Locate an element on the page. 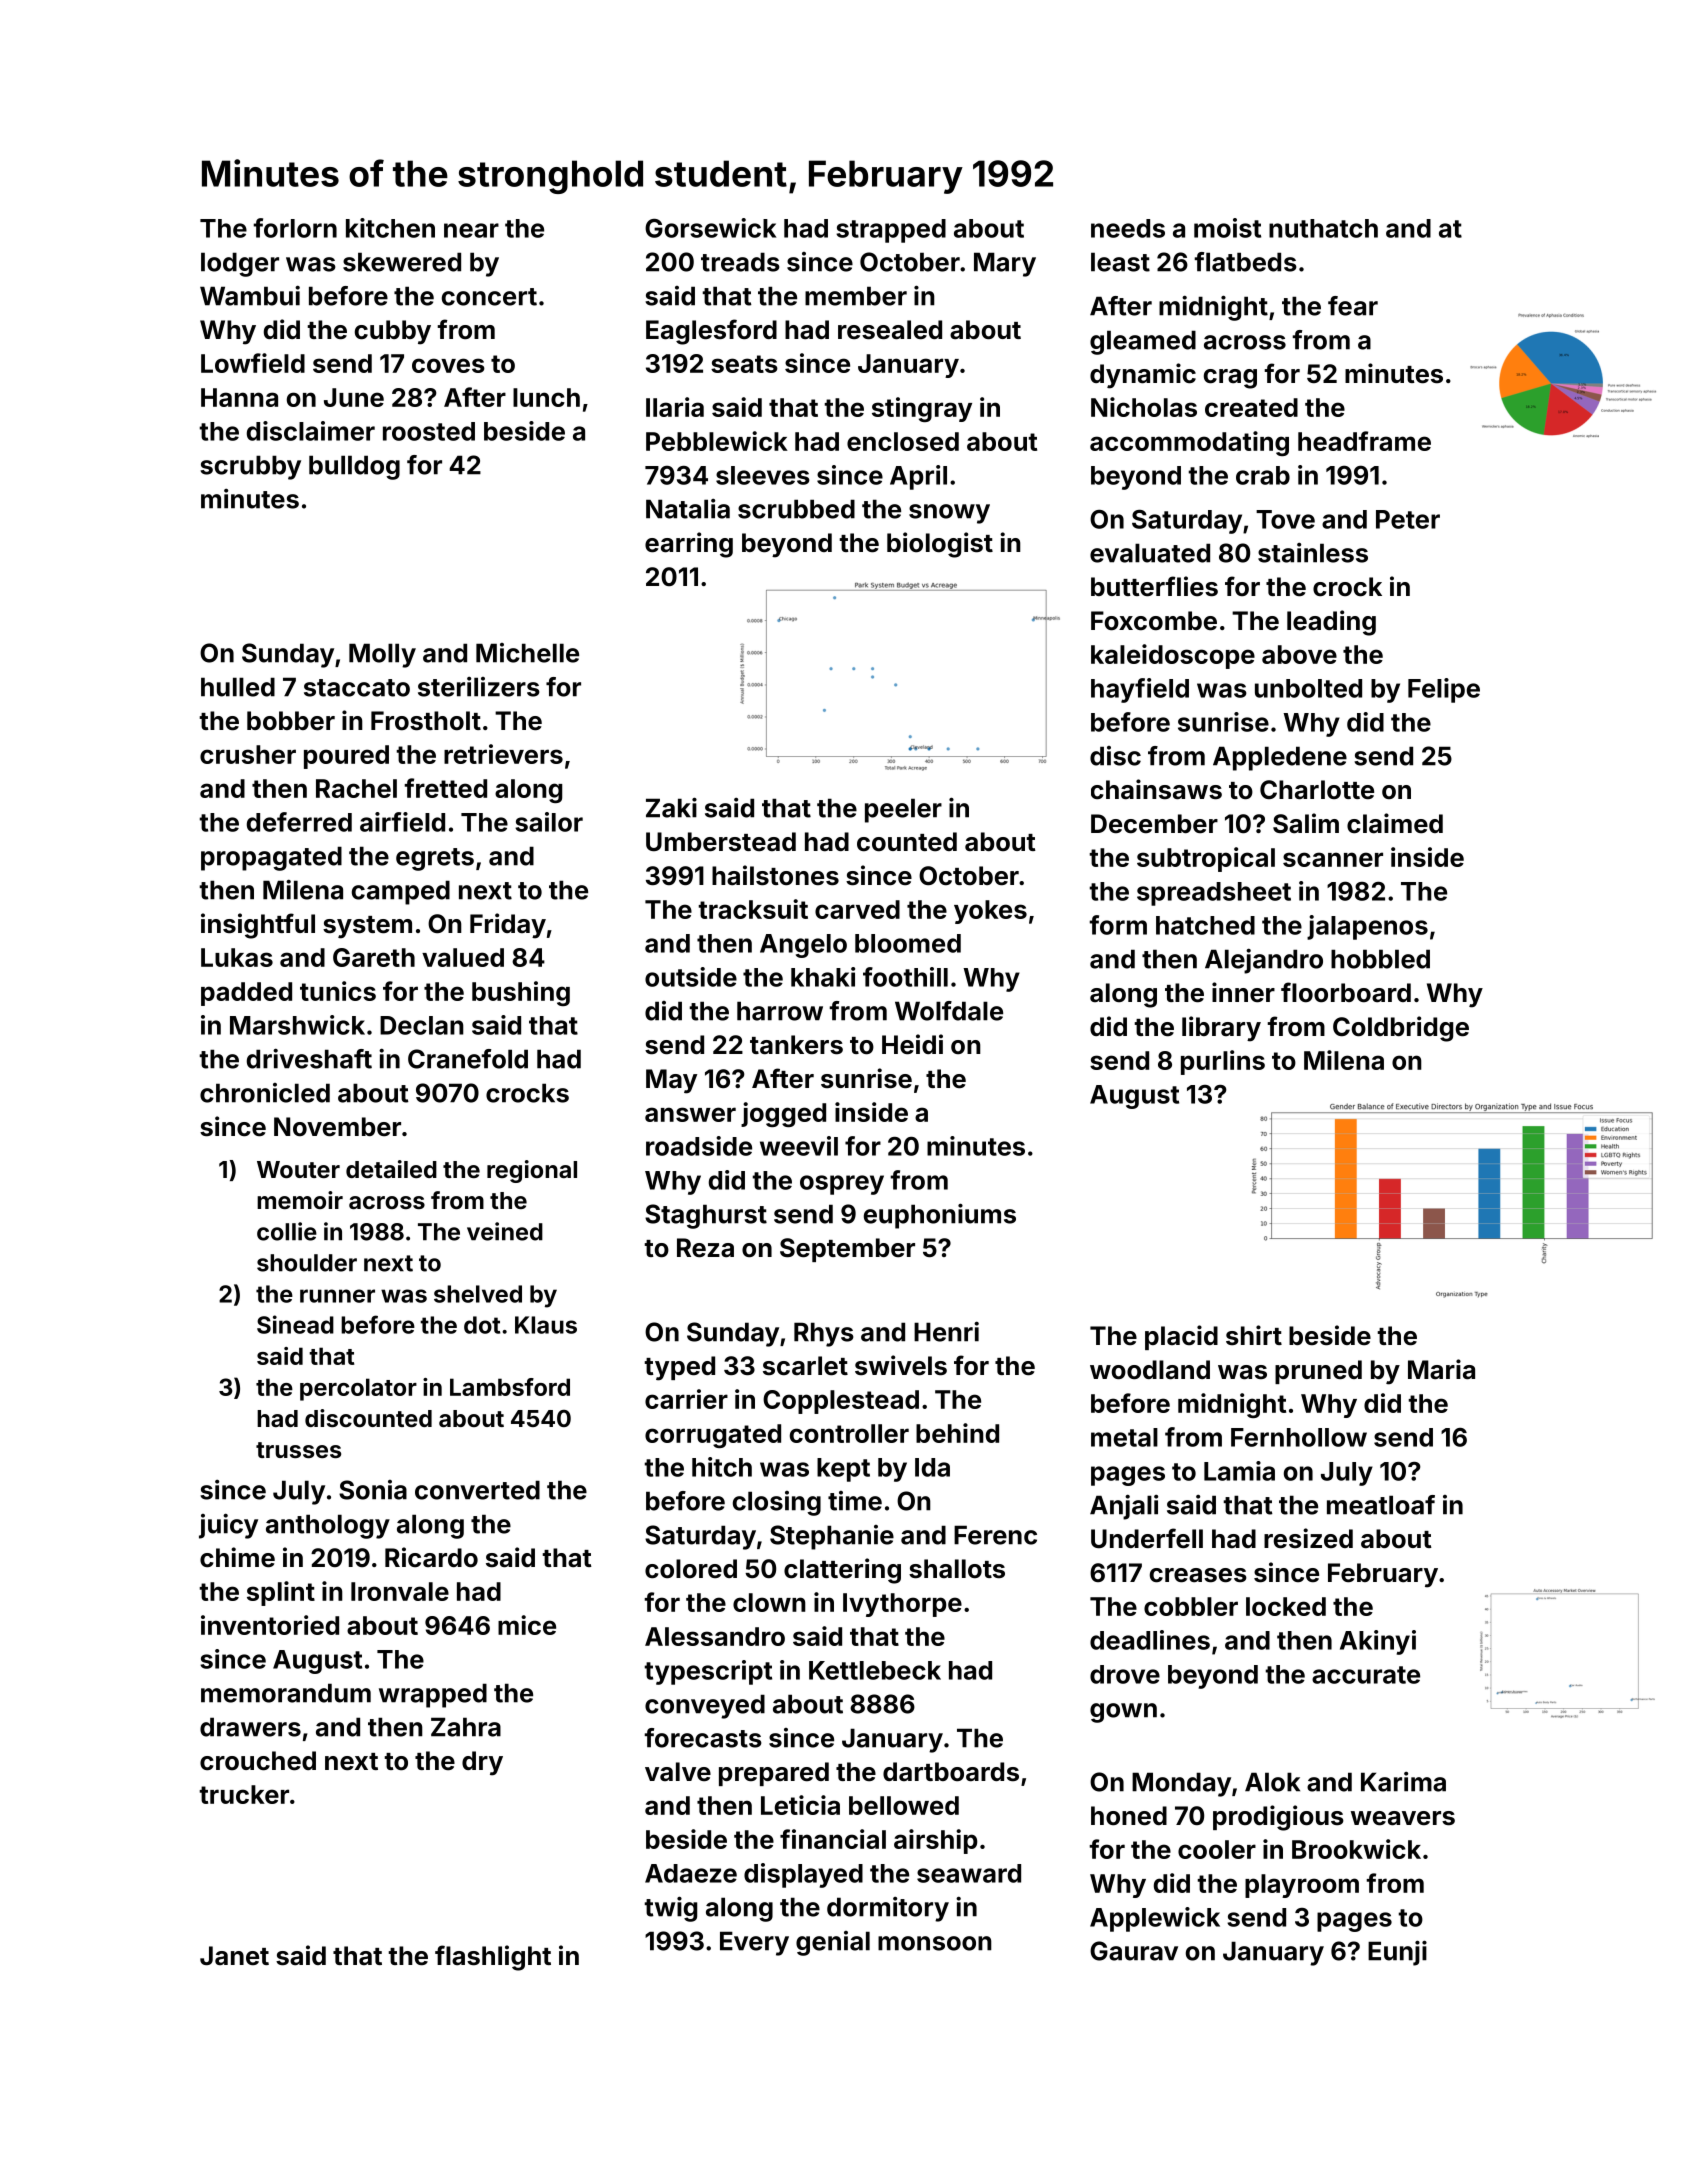 This page has height=2178, width=1683. resealed is located at coordinates (890, 330).
